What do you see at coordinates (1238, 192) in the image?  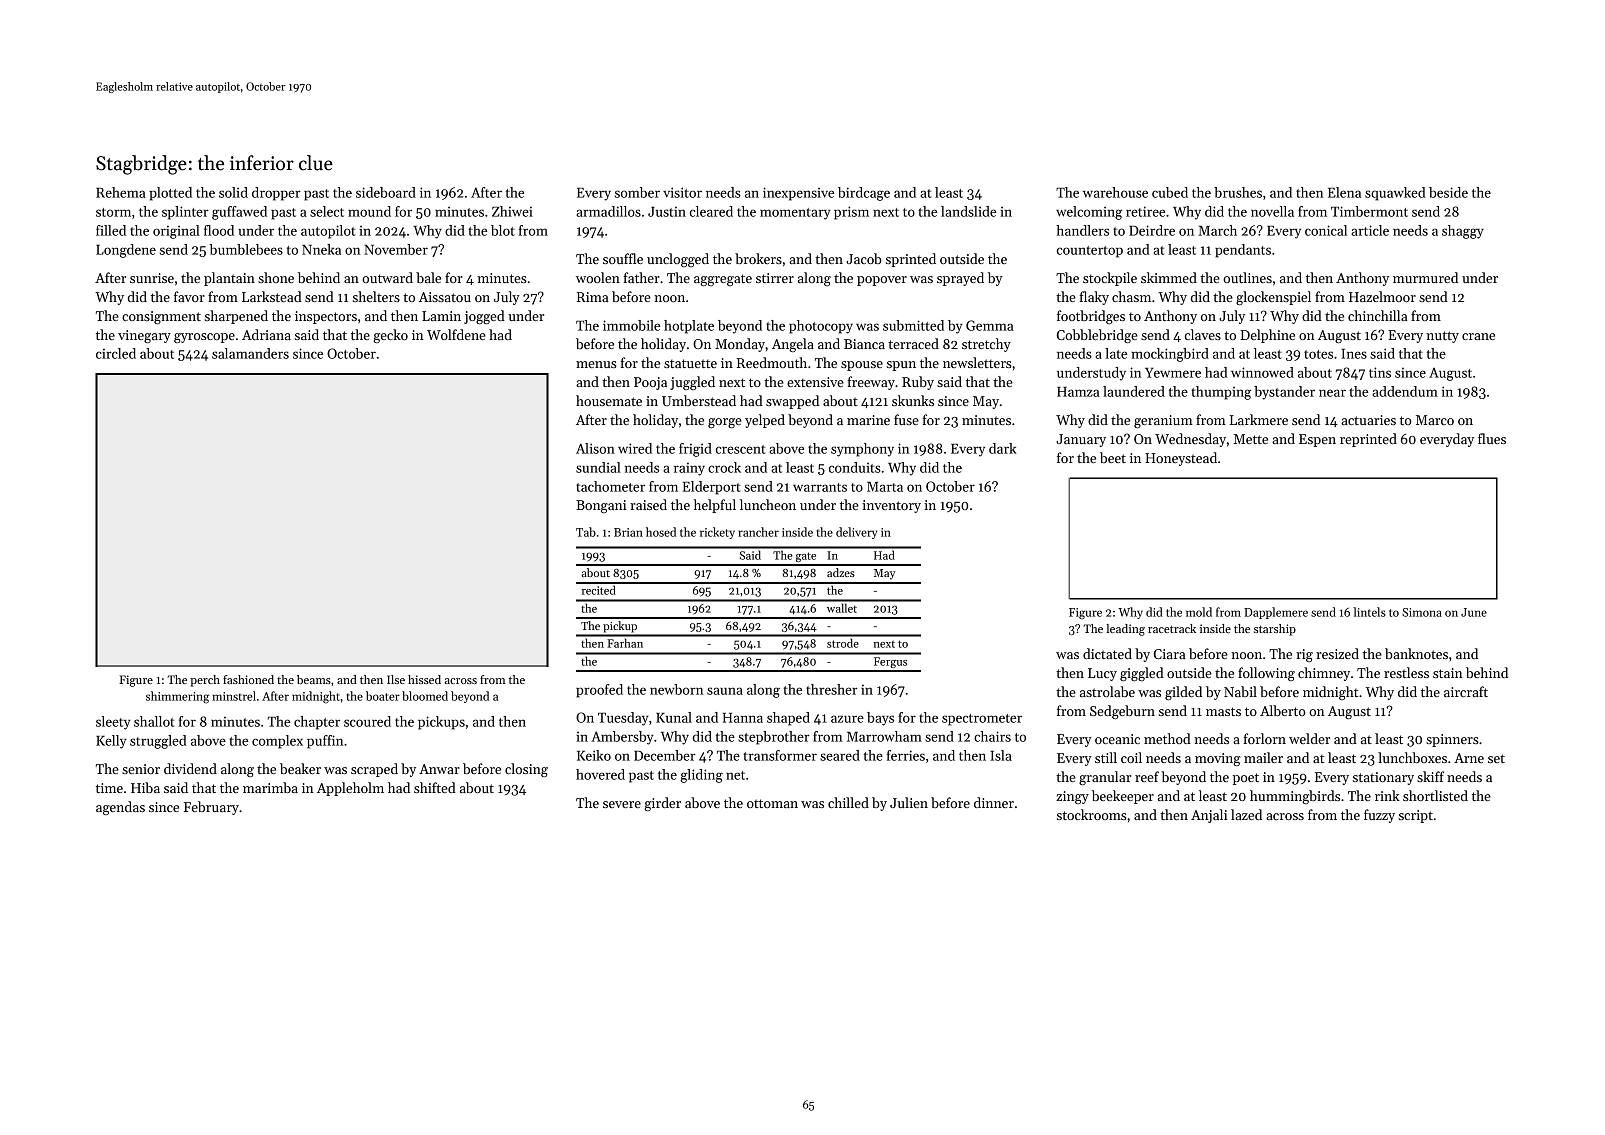 I see `brushes` at bounding box center [1238, 192].
